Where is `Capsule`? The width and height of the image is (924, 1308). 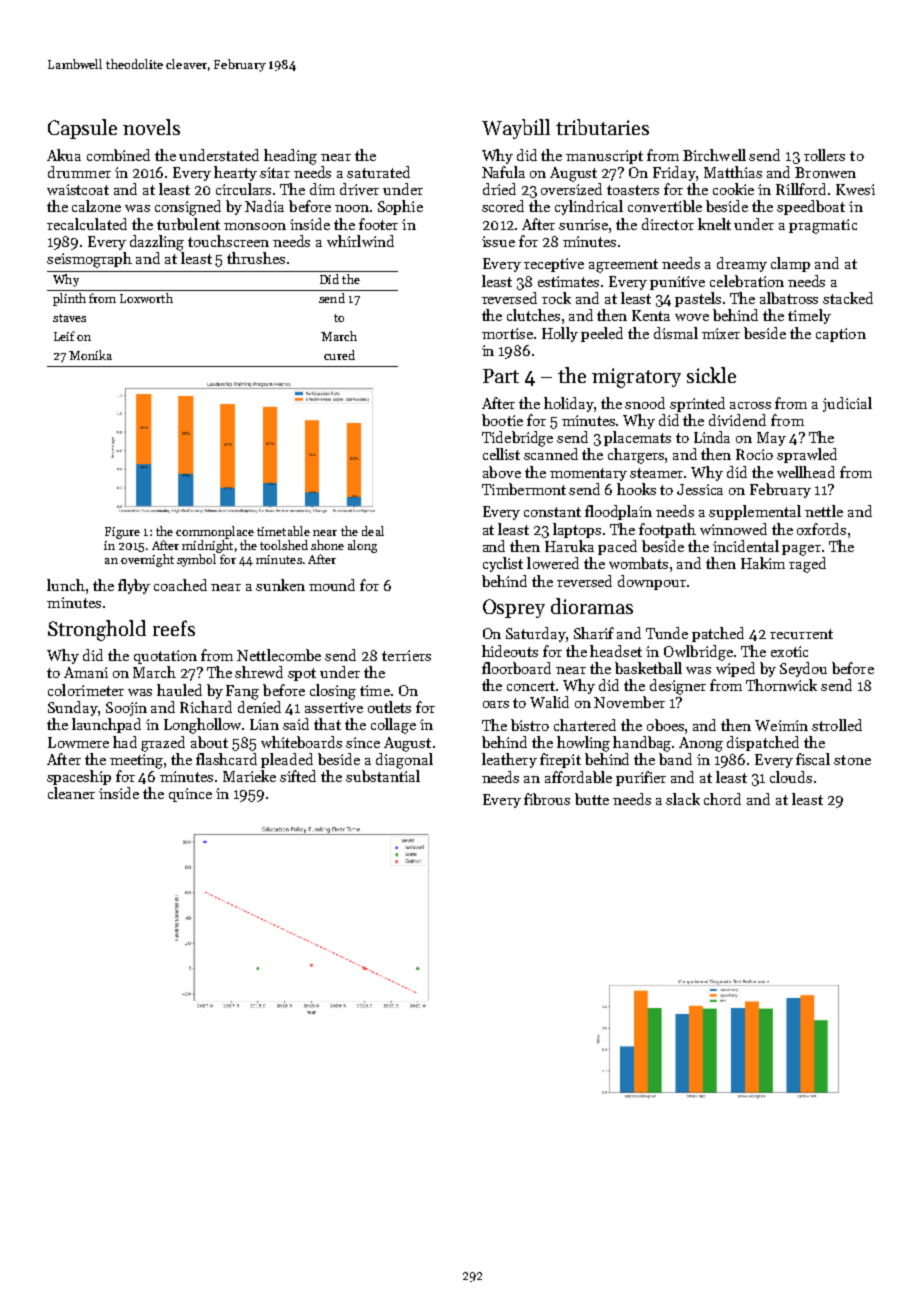 Capsule is located at coordinates (82, 129).
